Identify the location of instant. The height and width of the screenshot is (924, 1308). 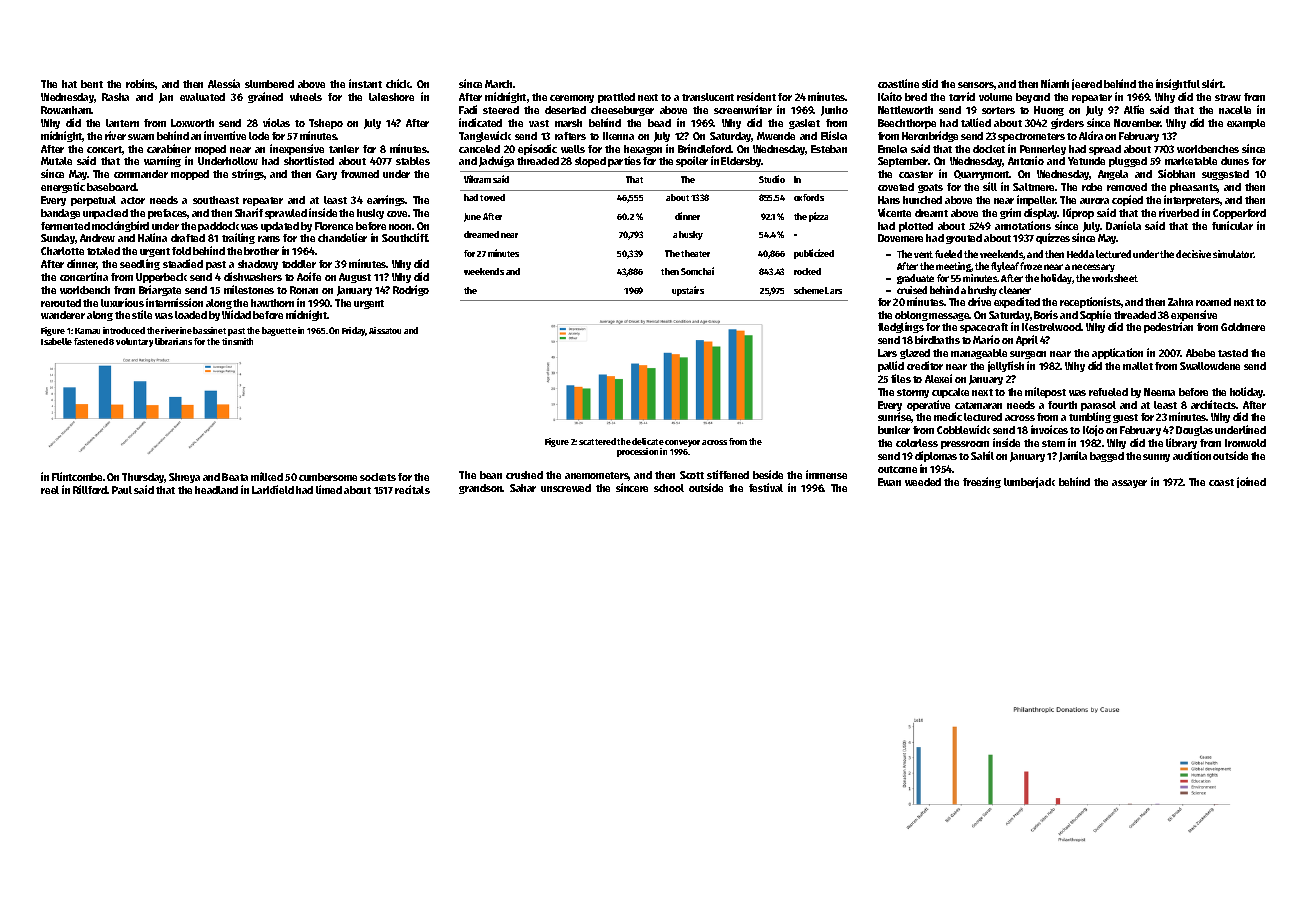
(365, 83).
